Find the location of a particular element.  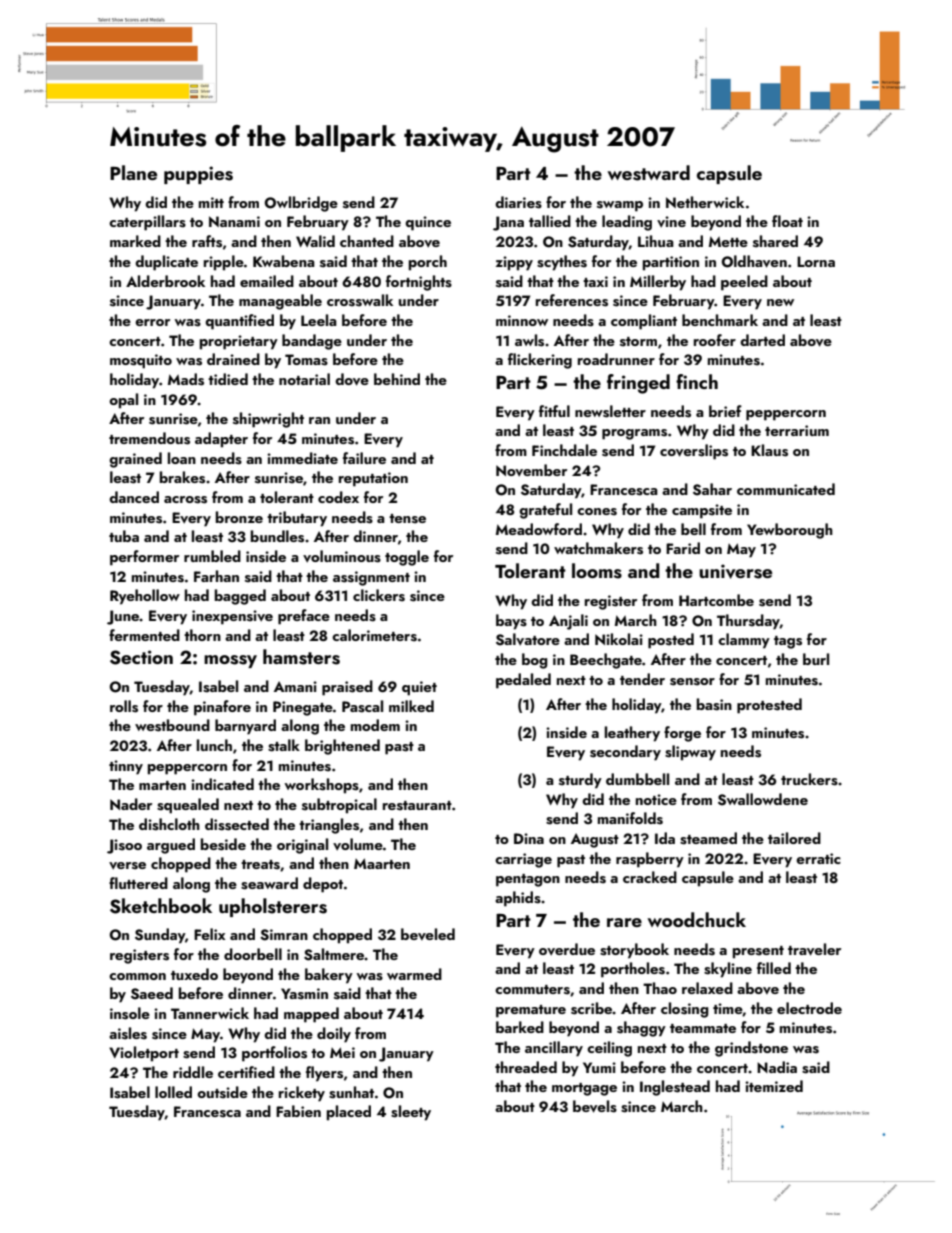

westward is located at coordinates (649, 173).
